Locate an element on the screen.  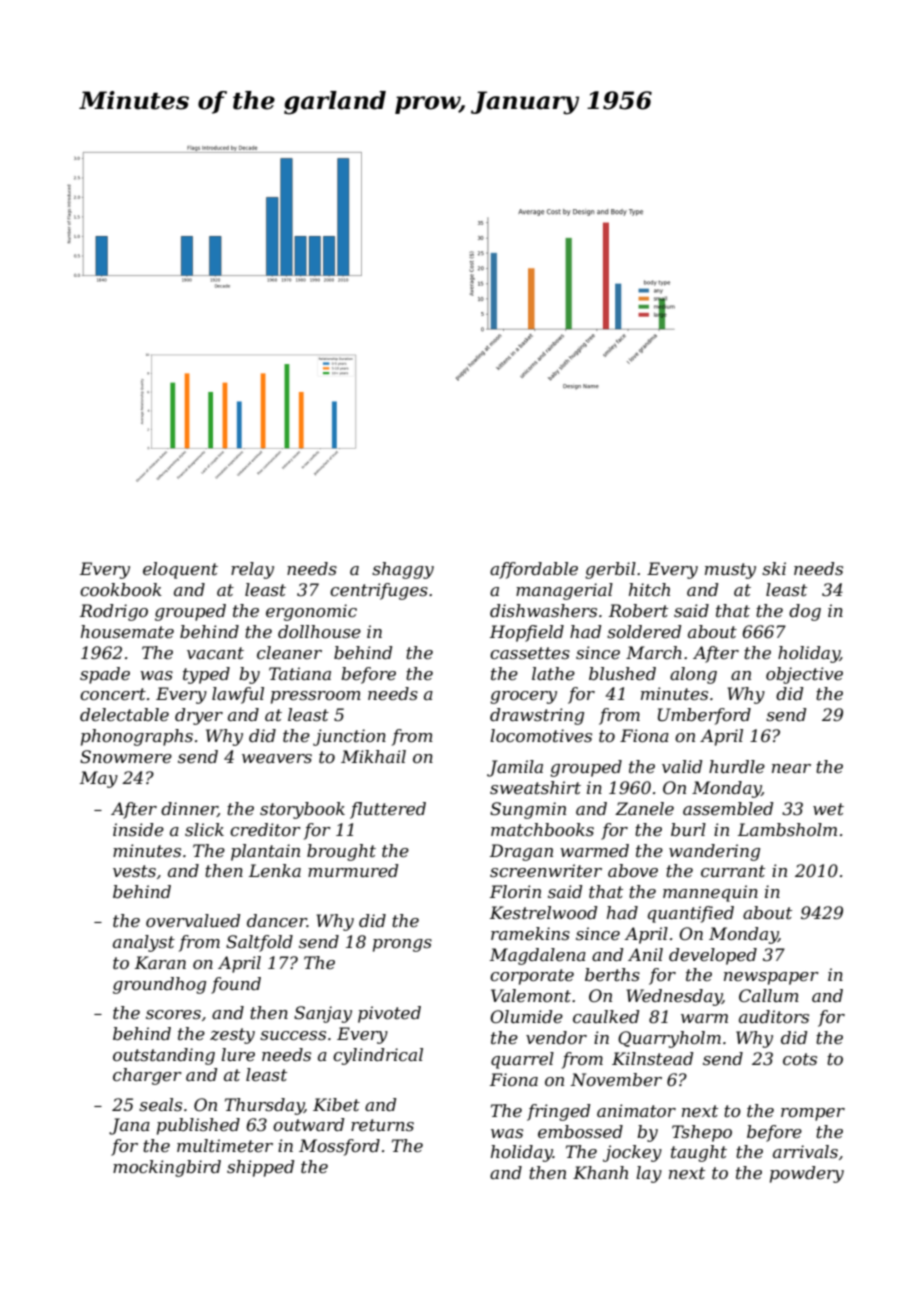
vendor is located at coordinates (556, 1037).
